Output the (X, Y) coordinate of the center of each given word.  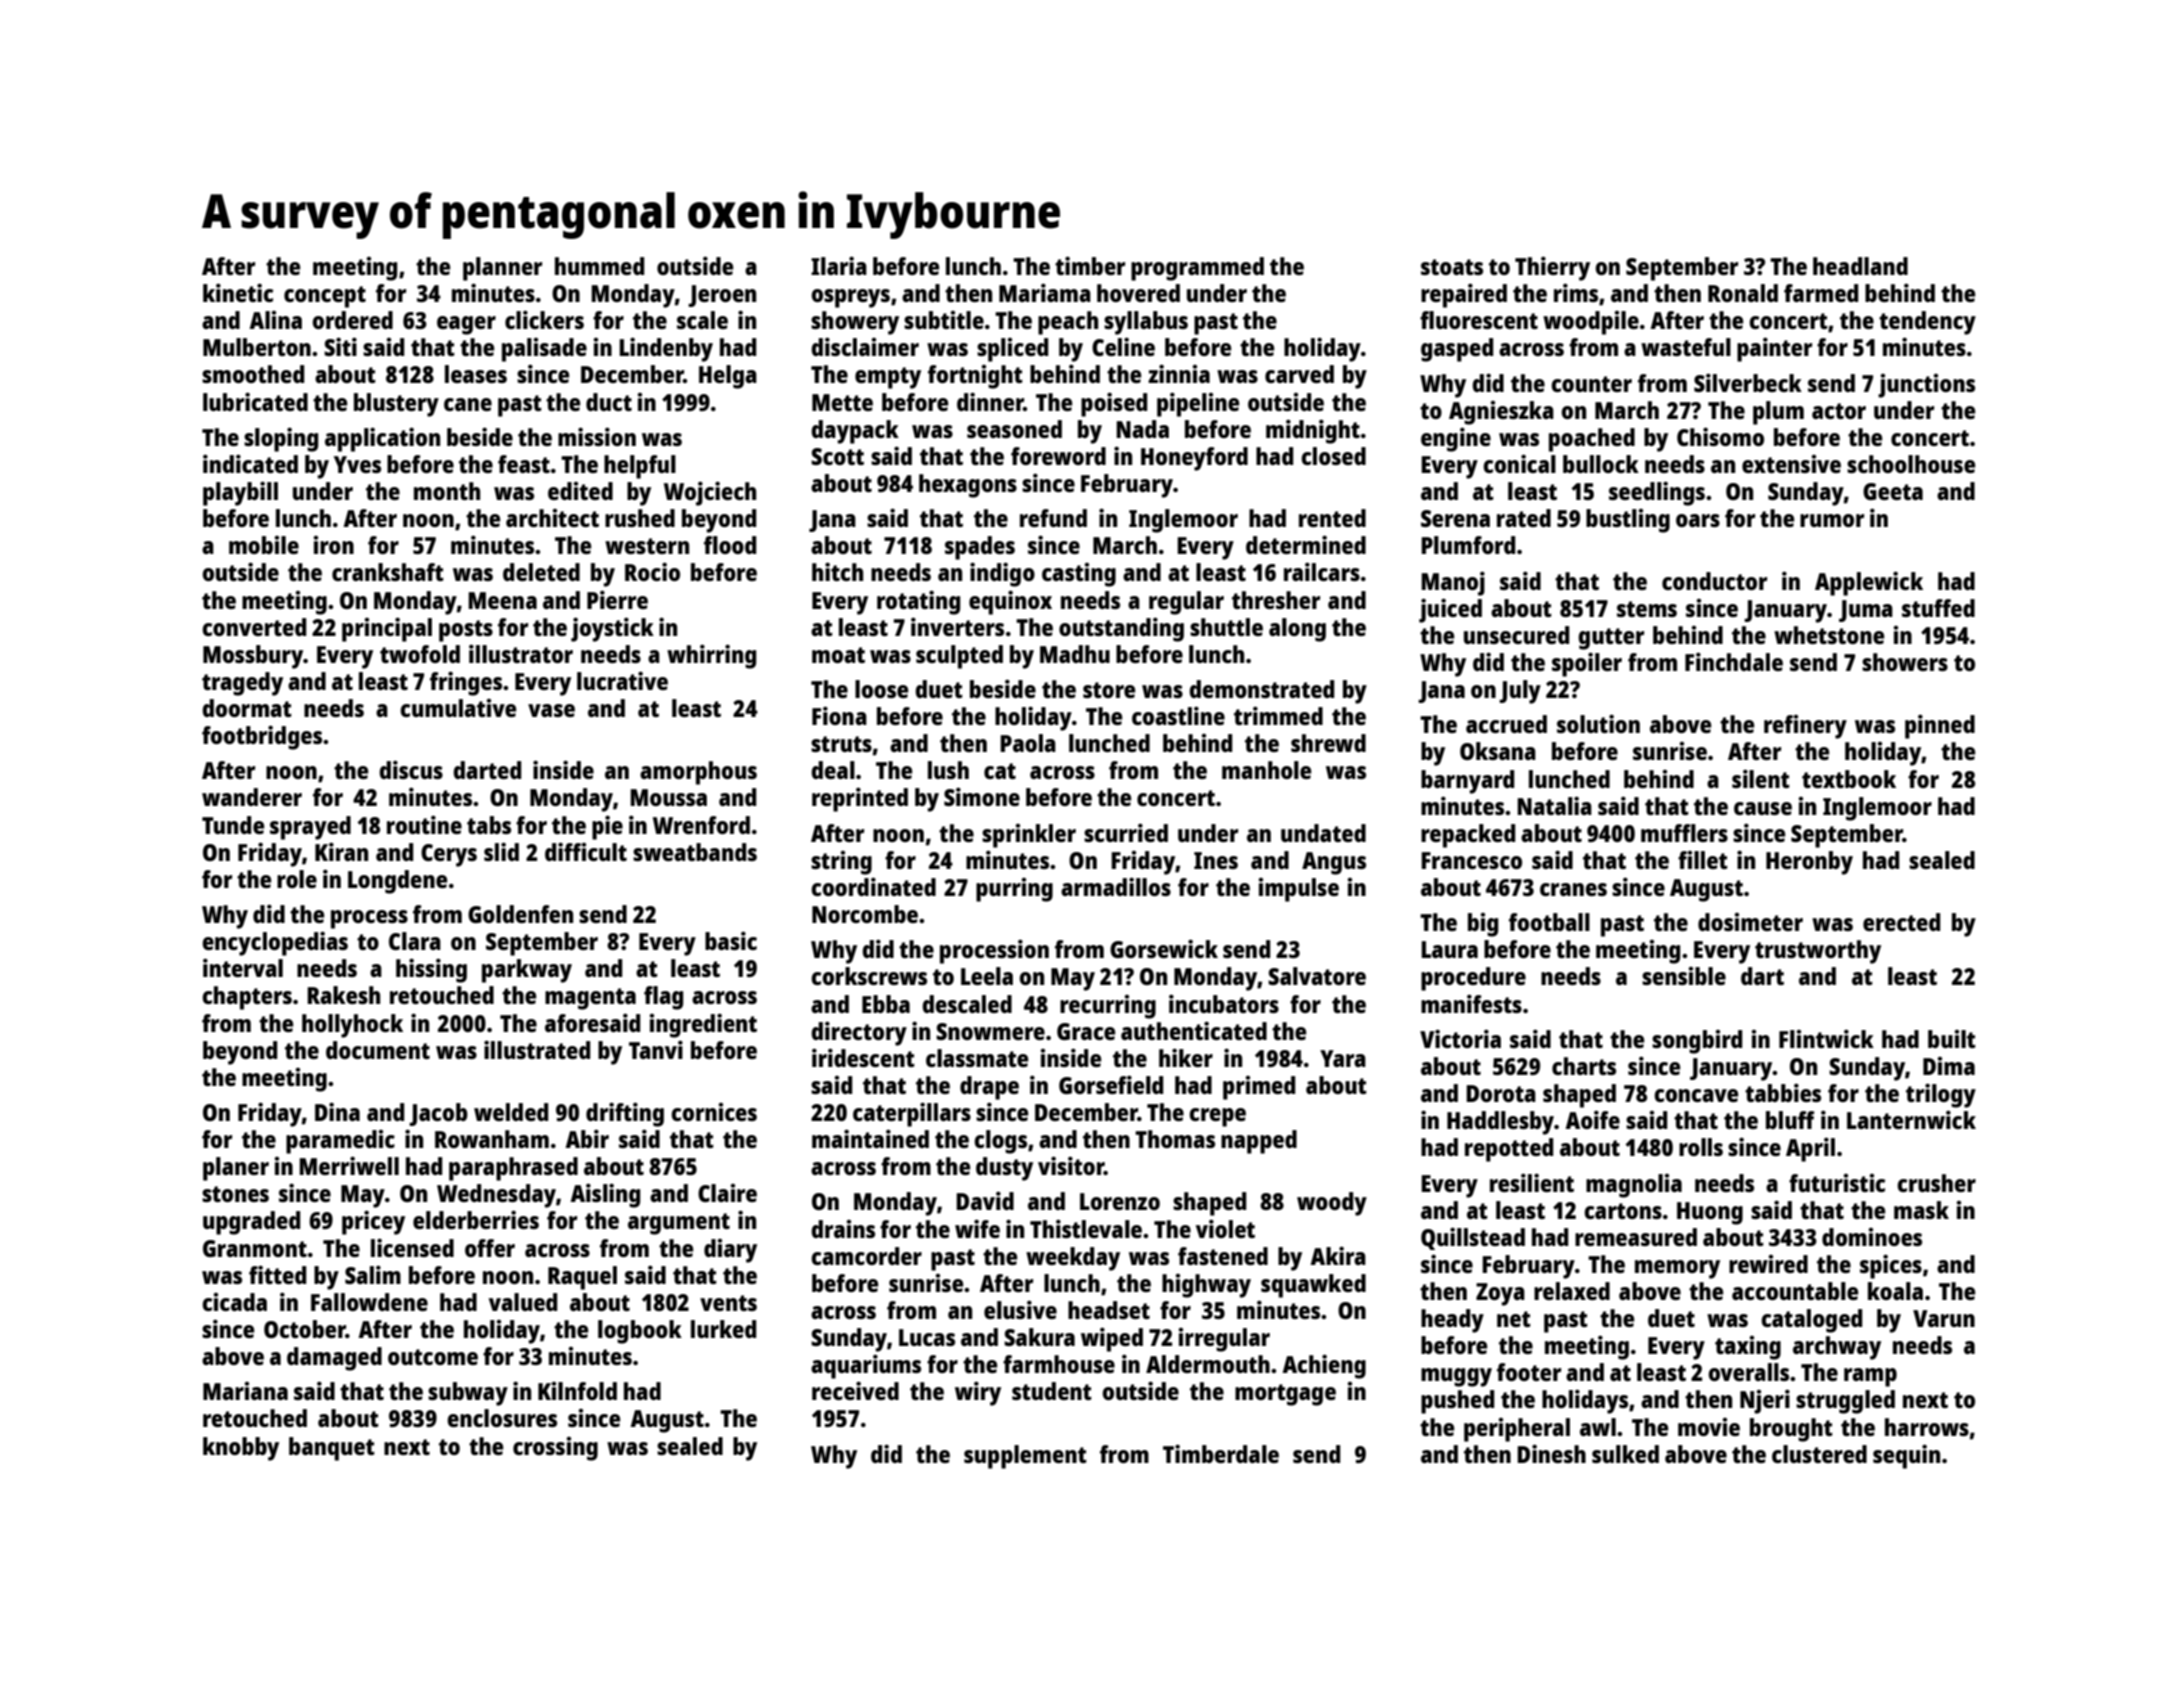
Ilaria (839, 265)
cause (1763, 808)
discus (411, 769)
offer (490, 1248)
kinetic (238, 292)
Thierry (1552, 268)
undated (1323, 833)
